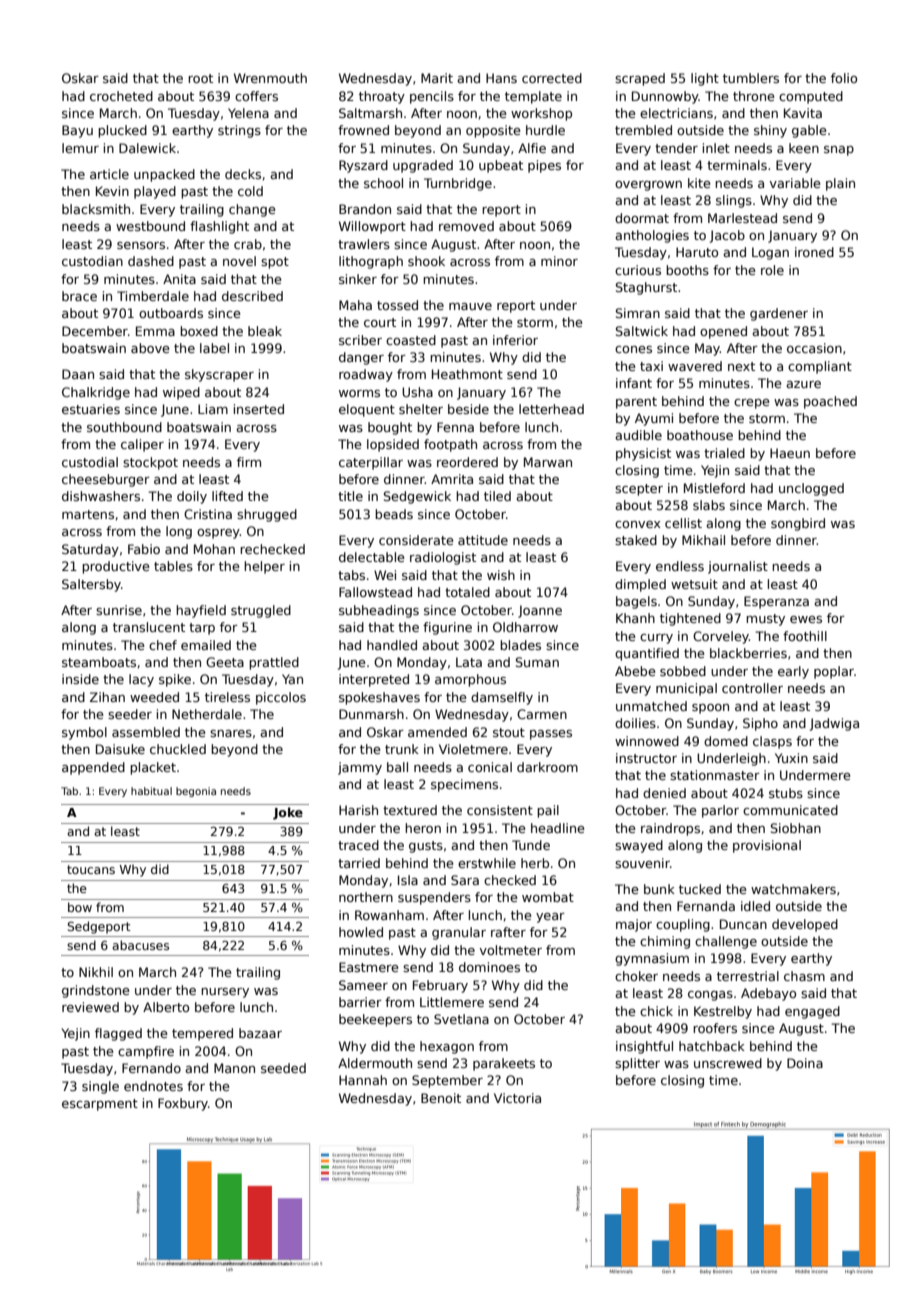  What do you see at coordinates (844, 78) in the screenshot?
I see `folio` at bounding box center [844, 78].
